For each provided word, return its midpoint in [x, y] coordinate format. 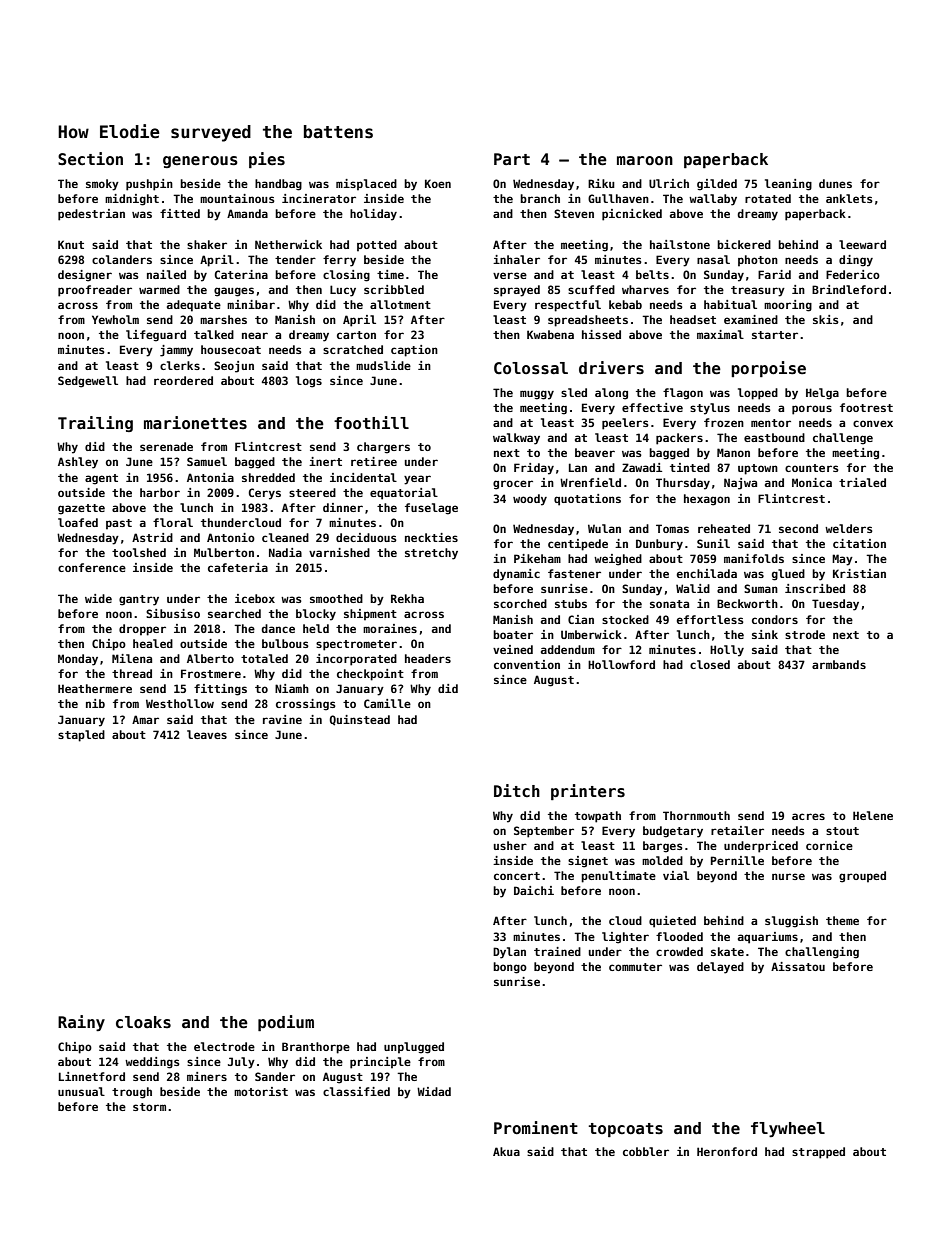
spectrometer [356, 645]
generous [200, 162]
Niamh [292, 688]
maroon [645, 160]
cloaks [143, 1022]
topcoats [626, 1130]
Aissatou [798, 966]
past [119, 524]
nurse [788, 876]
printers [588, 792]
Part [512, 159]
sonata [669, 604]
